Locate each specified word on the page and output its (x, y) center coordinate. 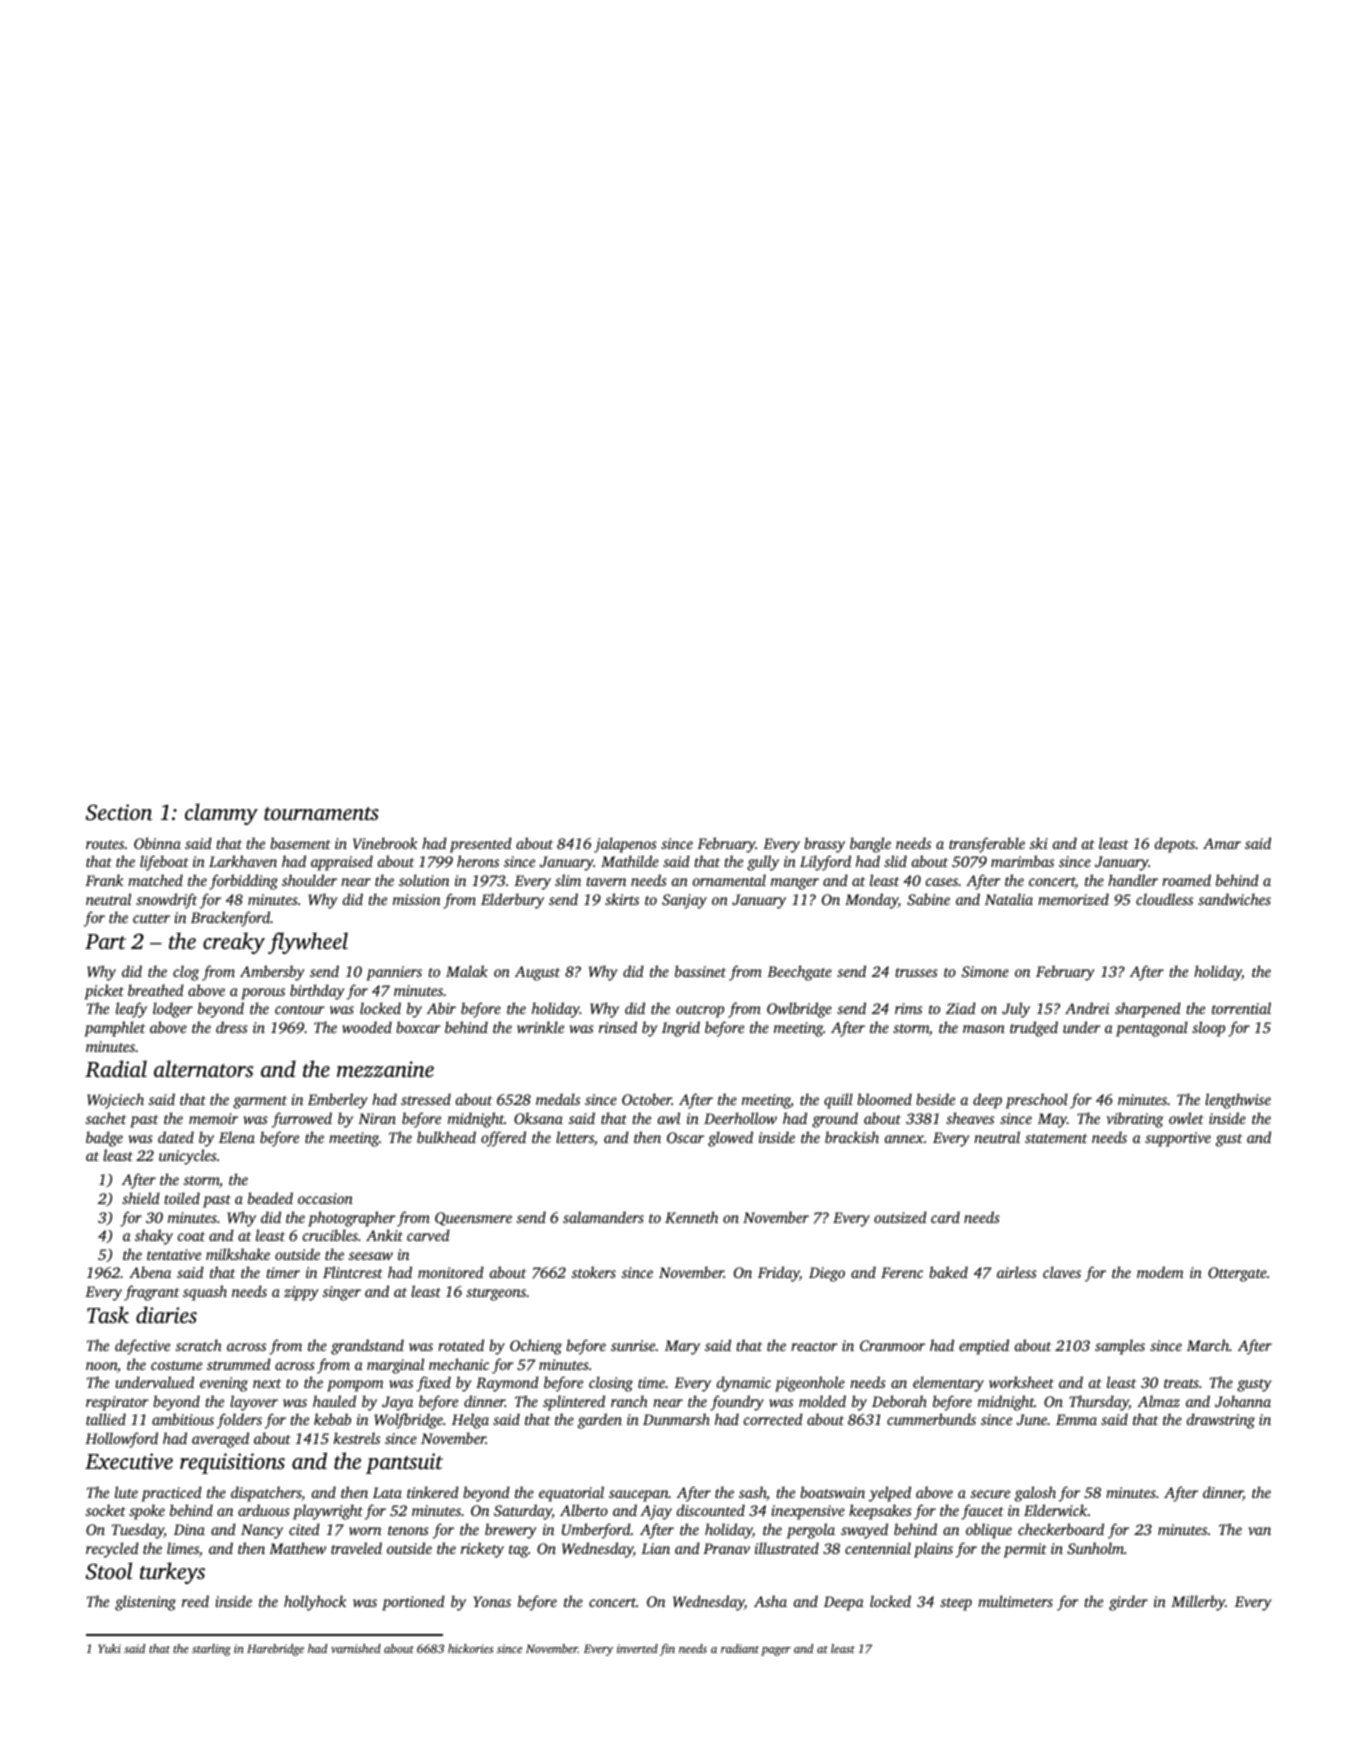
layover (254, 1403)
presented (481, 845)
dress (232, 1027)
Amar (1222, 843)
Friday (778, 1274)
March (1208, 1345)
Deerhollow (740, 1118)
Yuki (109, 1648)
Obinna (157, 843)
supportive (1178, 1139)
